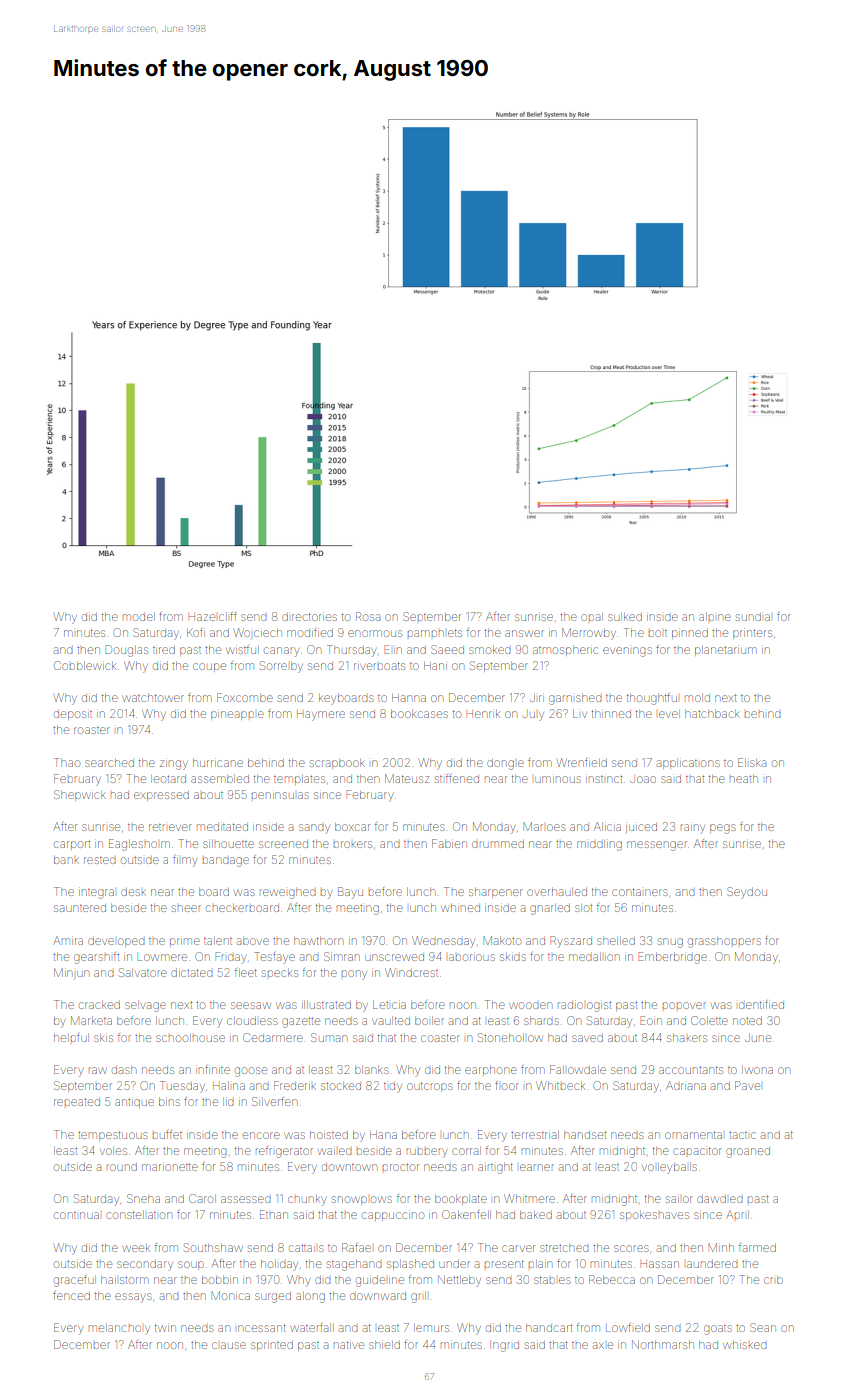  Describe the element at coordinates (524, 633) in the document. I see `answer` at that location.
